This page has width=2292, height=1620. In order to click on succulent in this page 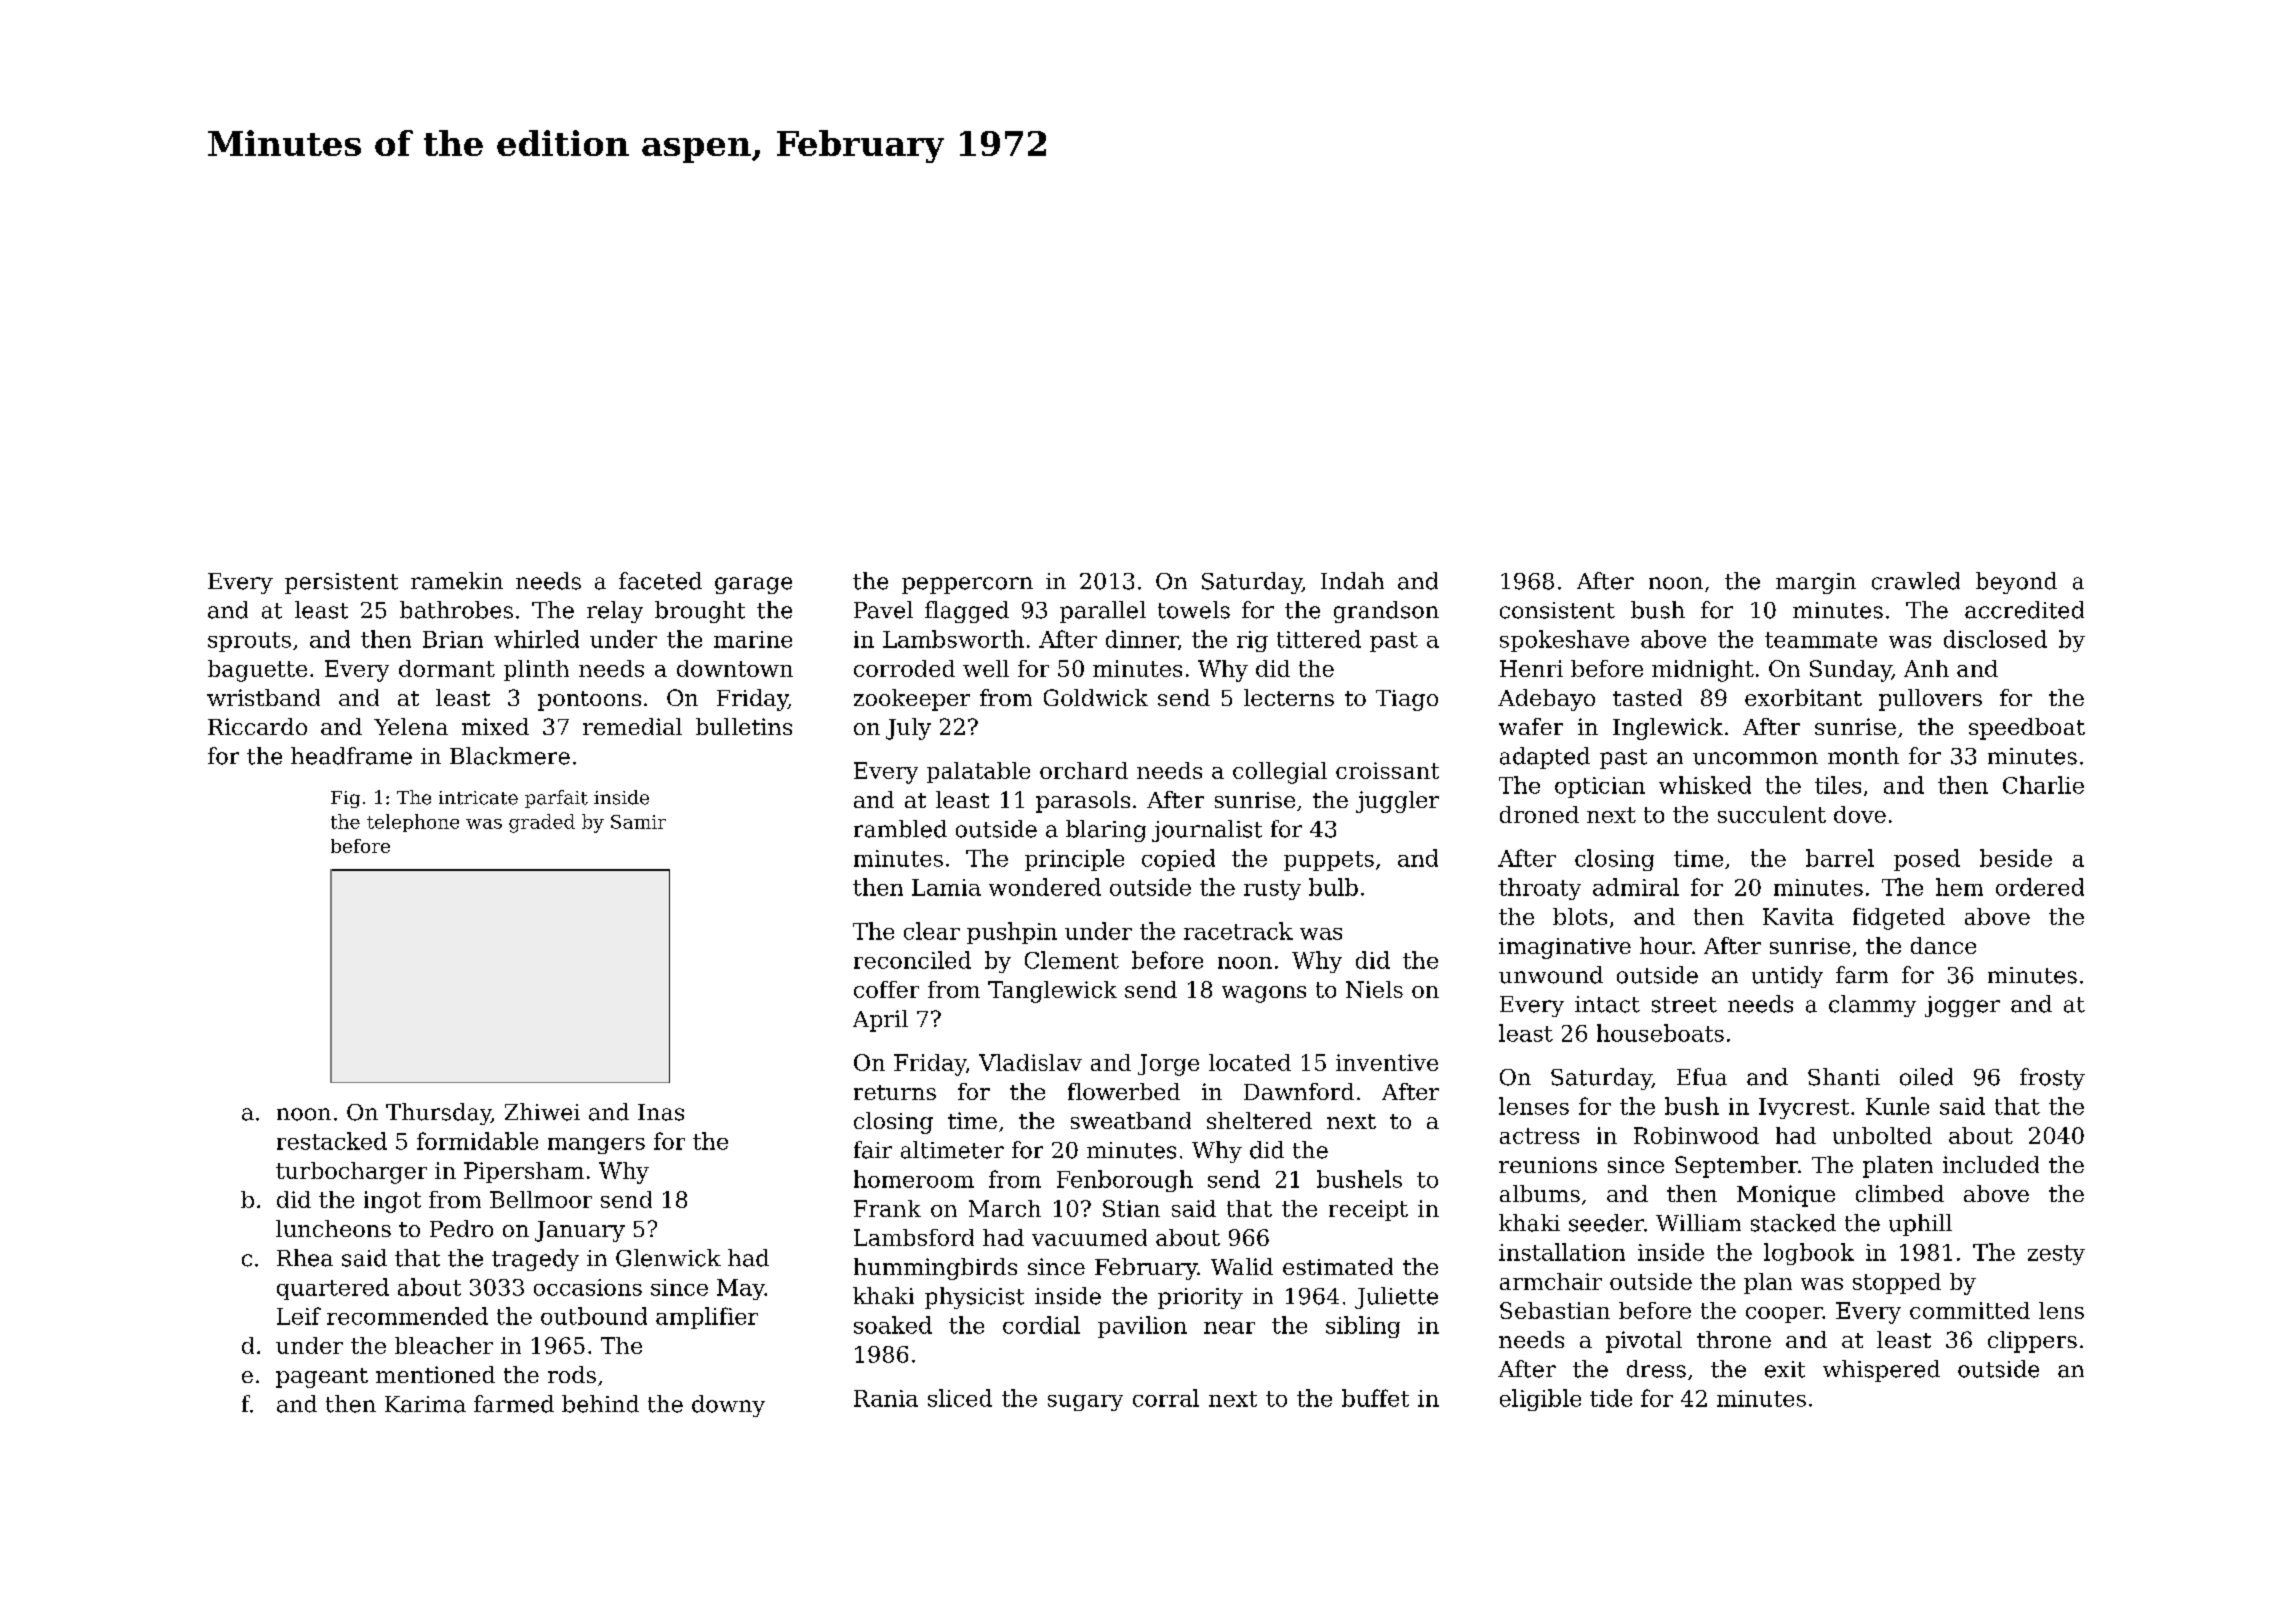, I will do `click(1772, 814)`.
